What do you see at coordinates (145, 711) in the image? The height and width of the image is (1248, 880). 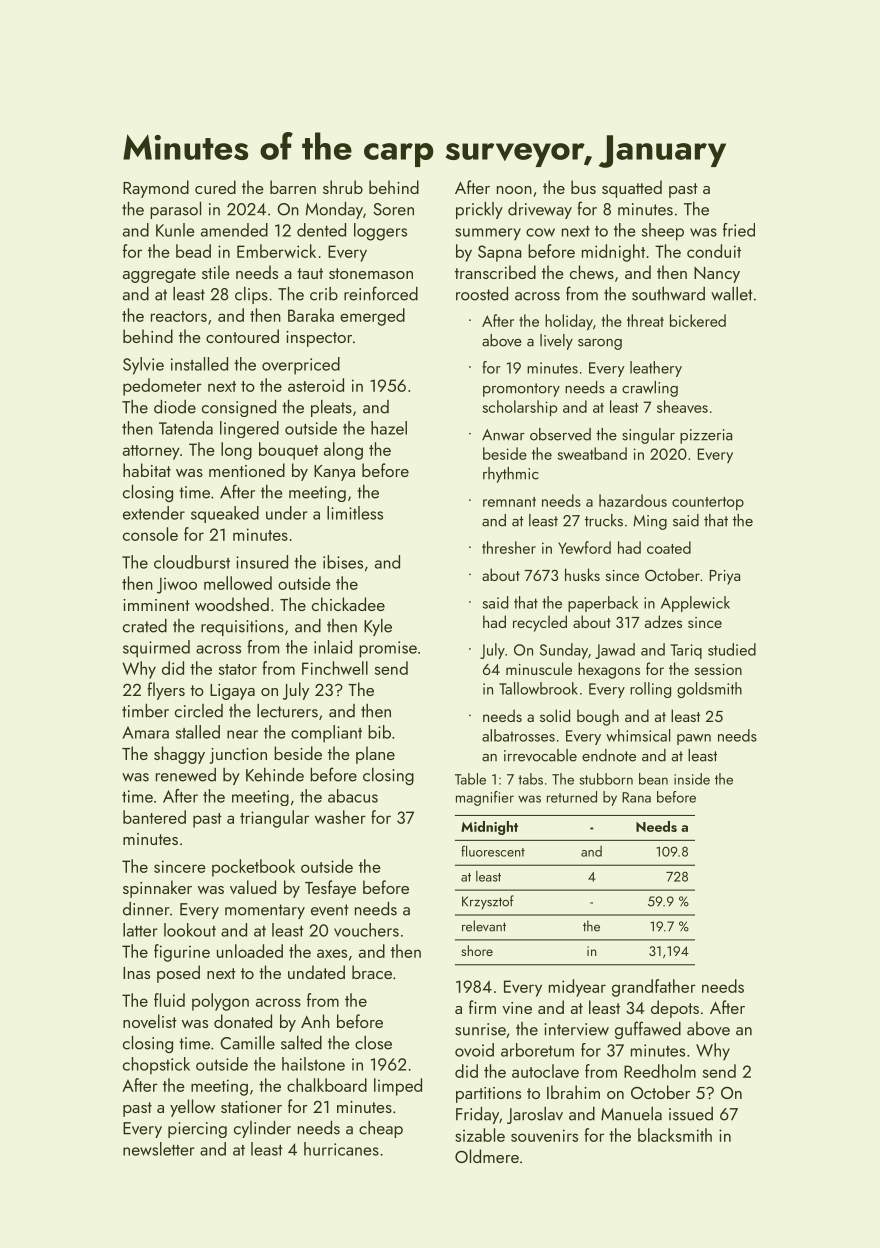 I see `timber` at bounding box center [145, 711].
